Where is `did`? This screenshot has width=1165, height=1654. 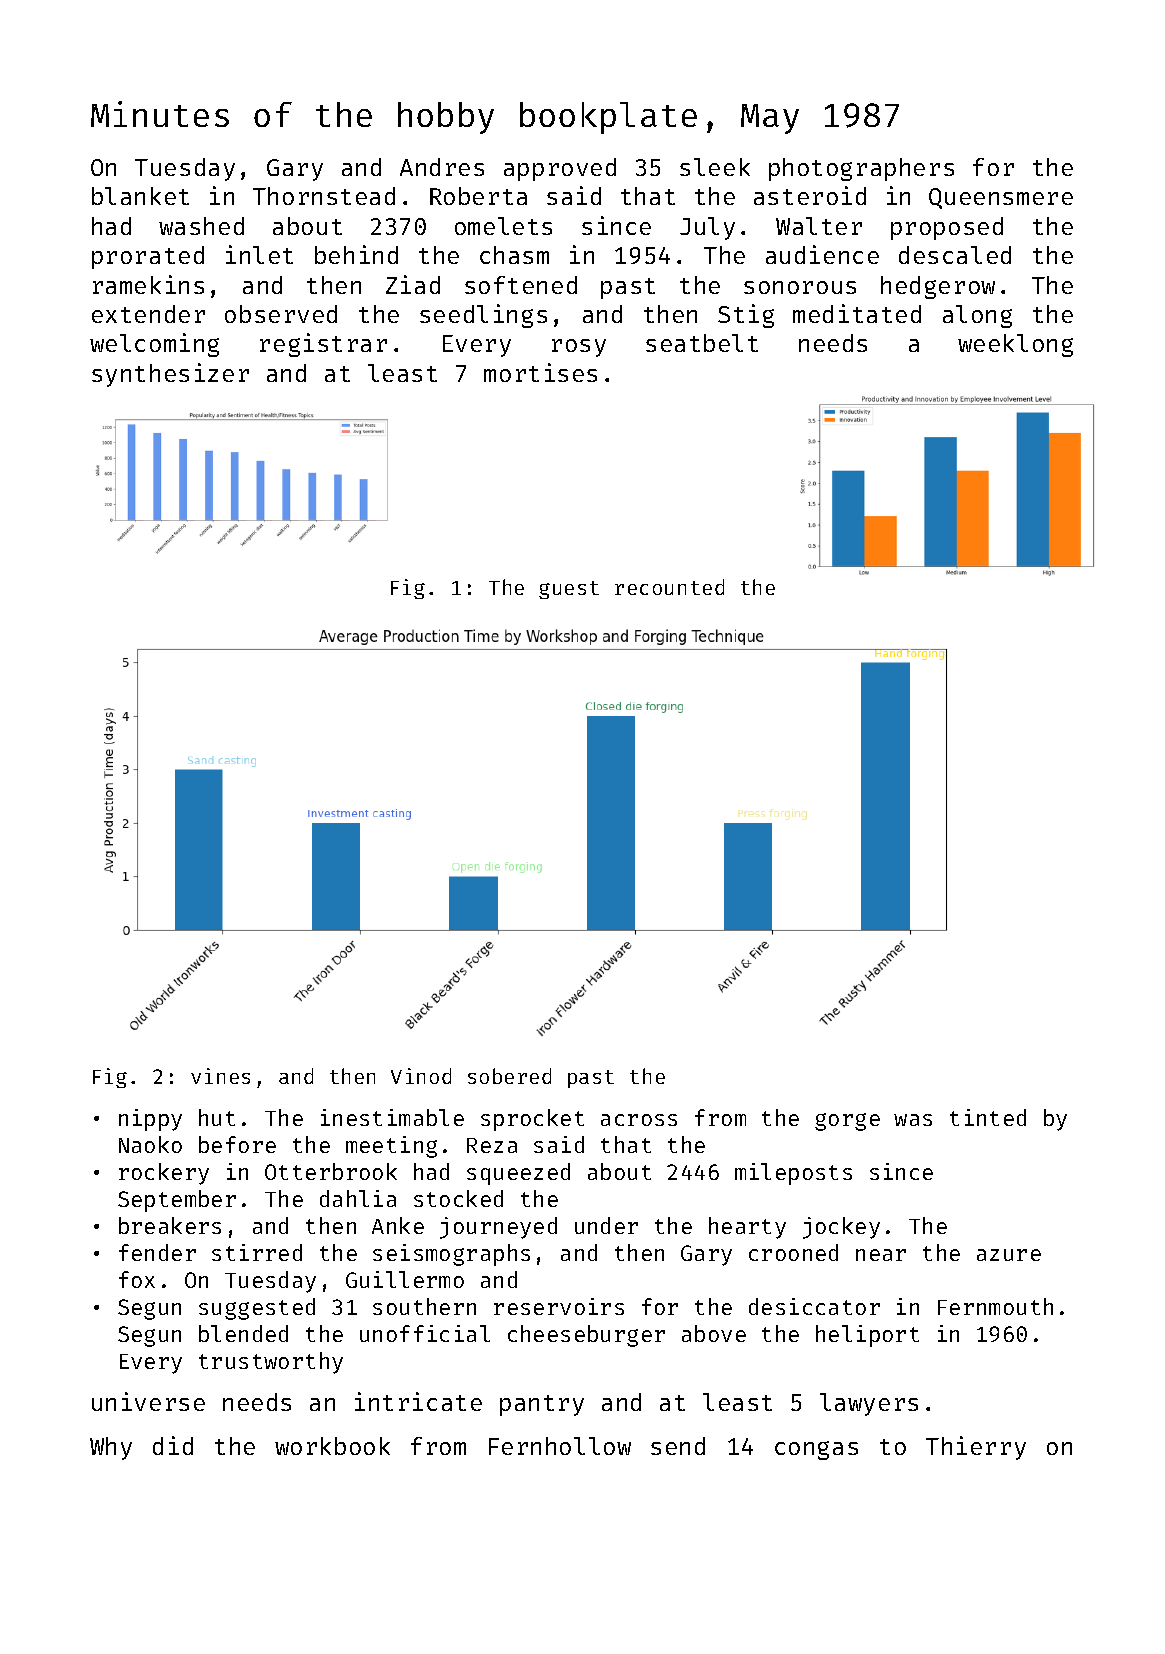 did is located at coordinates (173, 1445).
